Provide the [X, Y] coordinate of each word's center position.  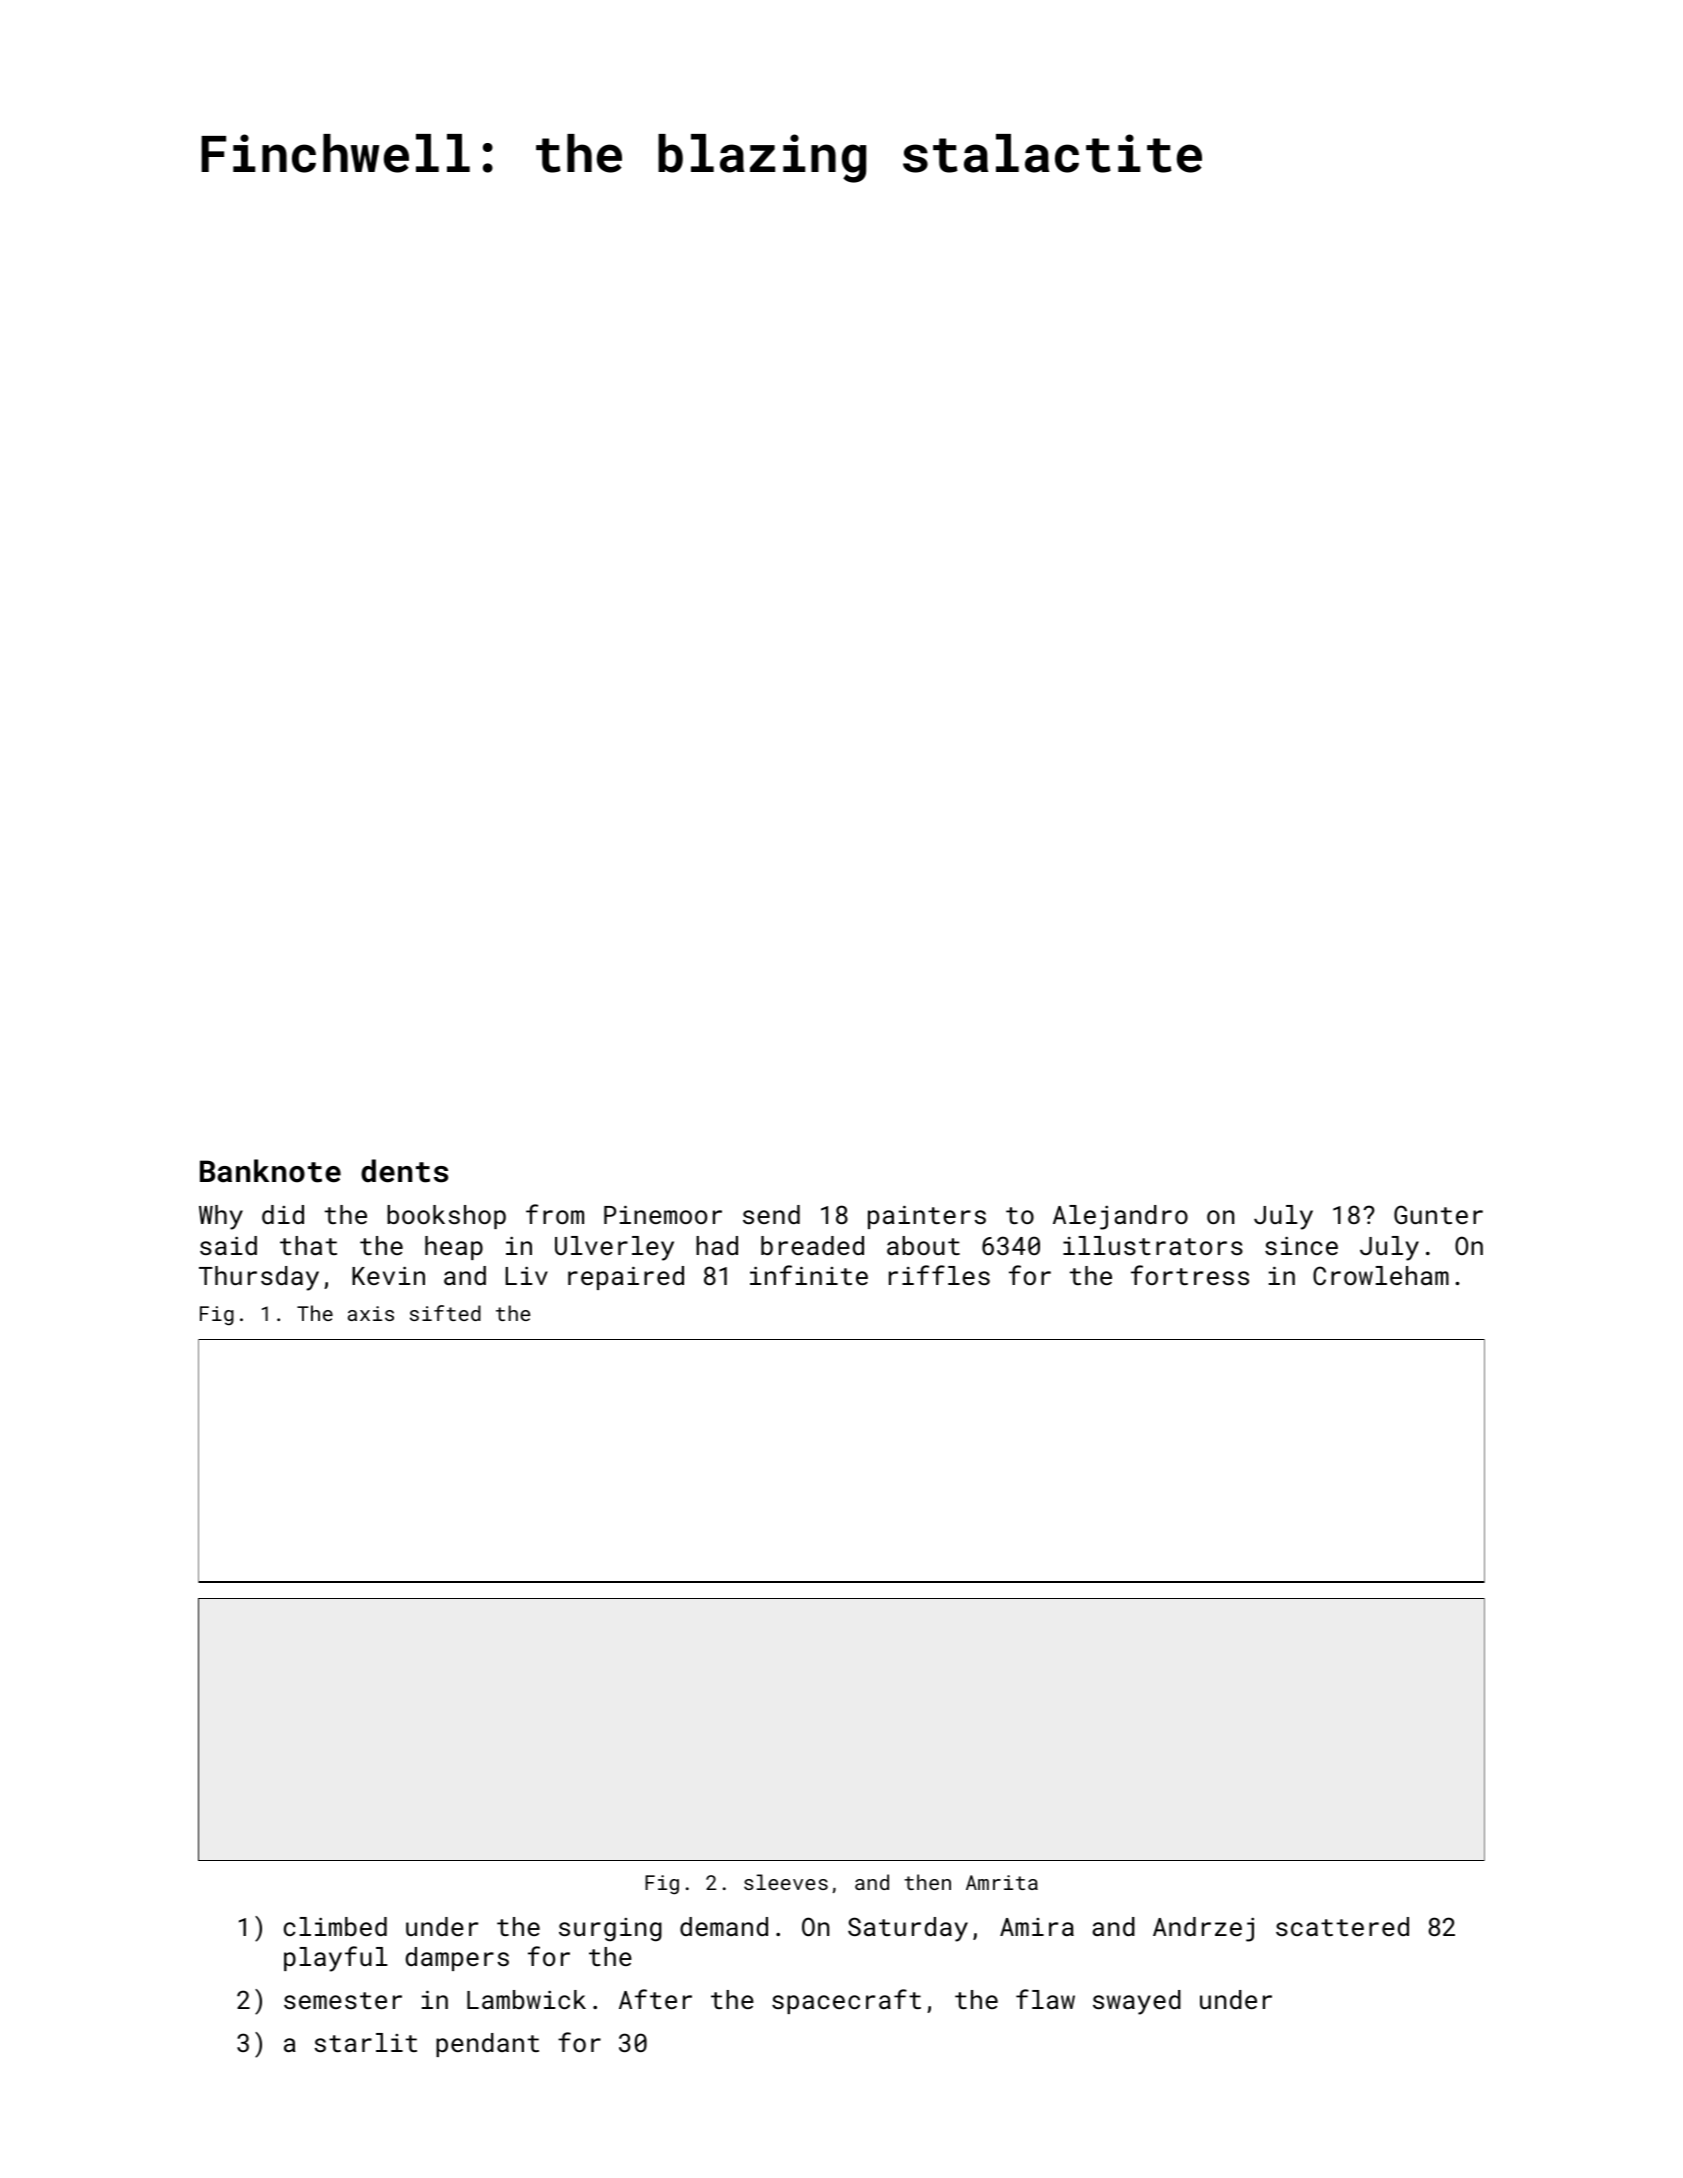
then [927, 1882]
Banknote [270, 1171]
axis [371, 1313]
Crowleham [1381, 1275]
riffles [939, 1275]
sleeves [786, 1882]
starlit [366, 2042]
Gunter [1438, 1214]
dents [404, 1171]
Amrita [1002, 1882]
